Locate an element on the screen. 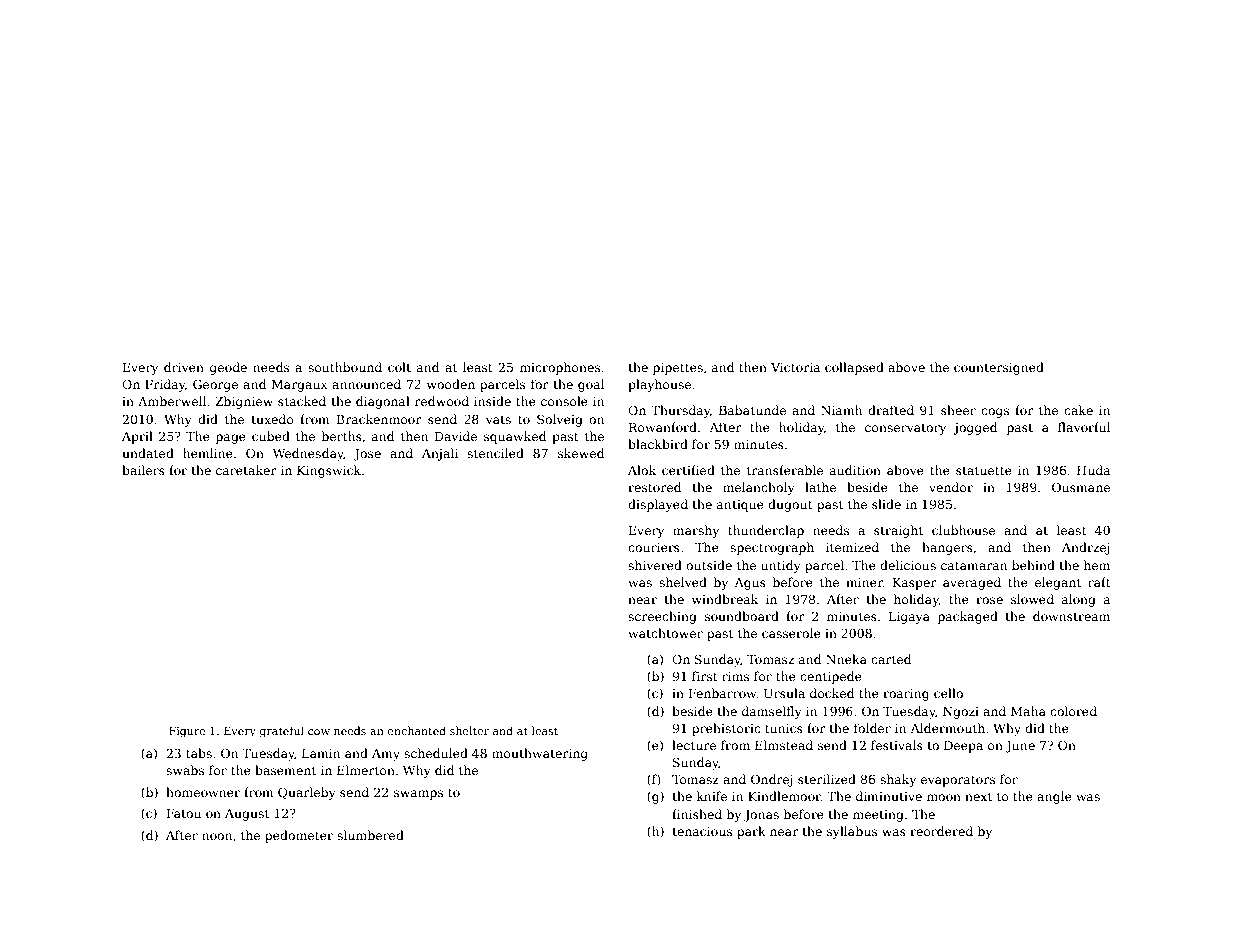  hangers is located at coordinates (947, 548).
